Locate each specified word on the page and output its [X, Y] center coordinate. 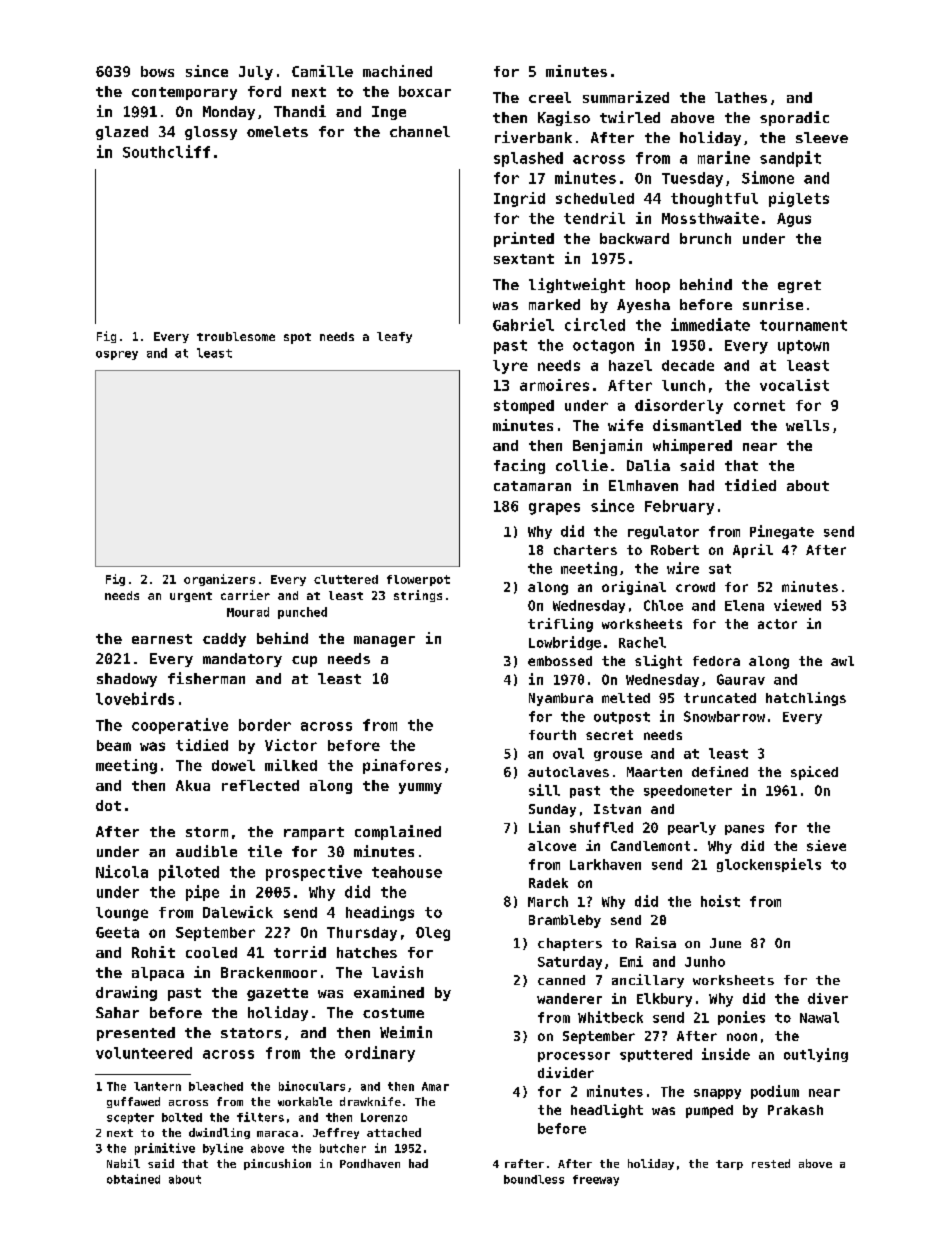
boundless [534, 1179]
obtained [133, 1179]
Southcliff [166, 151]
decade [688, 365]
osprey [117, 355]
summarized [626, 97]
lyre [510, 367]
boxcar [425, 91]
